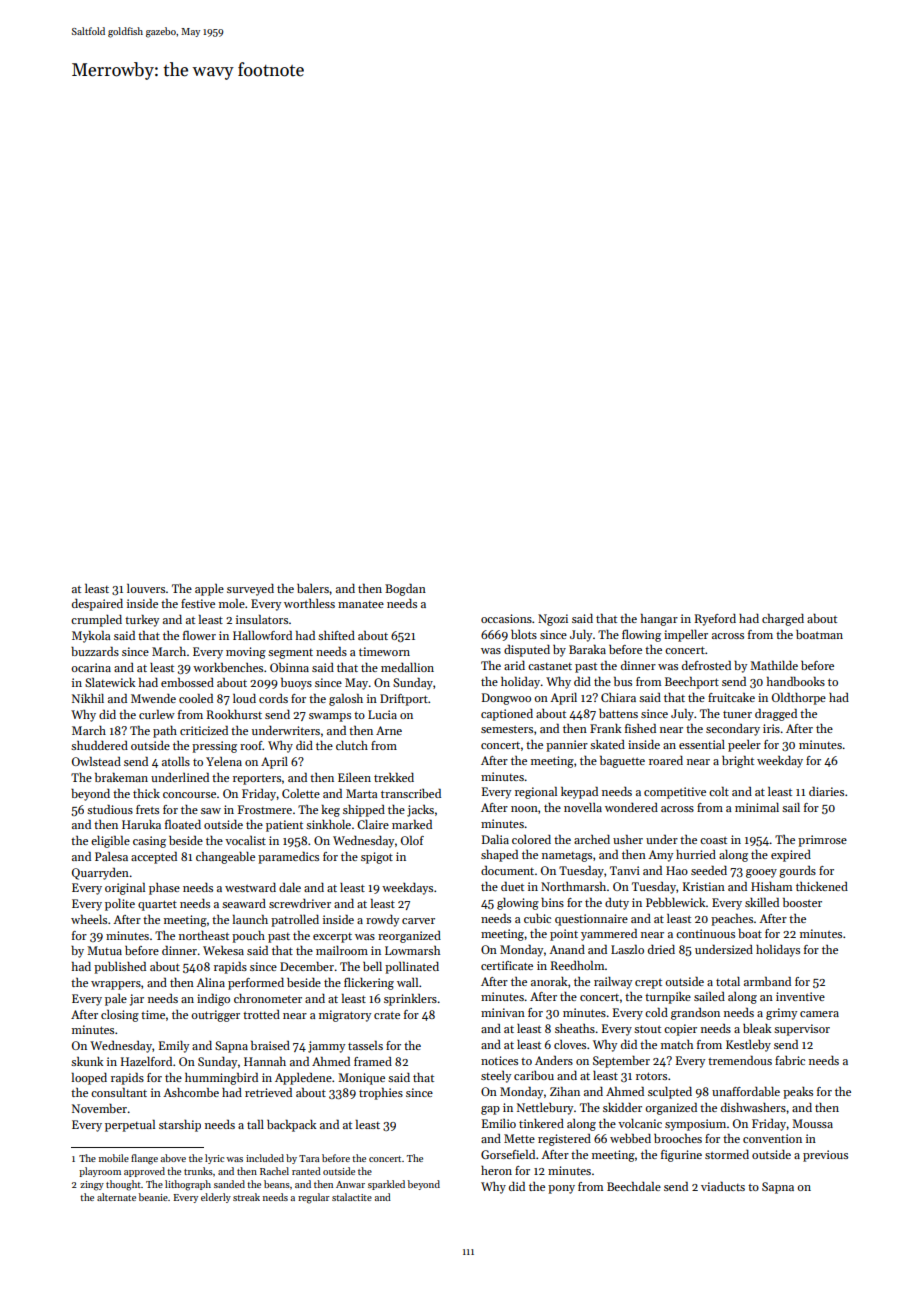 This screenshot has width=924, height=1308. Describe the element at coordinates (826, 791) in the screenshot. I see `diaries` at that location.
